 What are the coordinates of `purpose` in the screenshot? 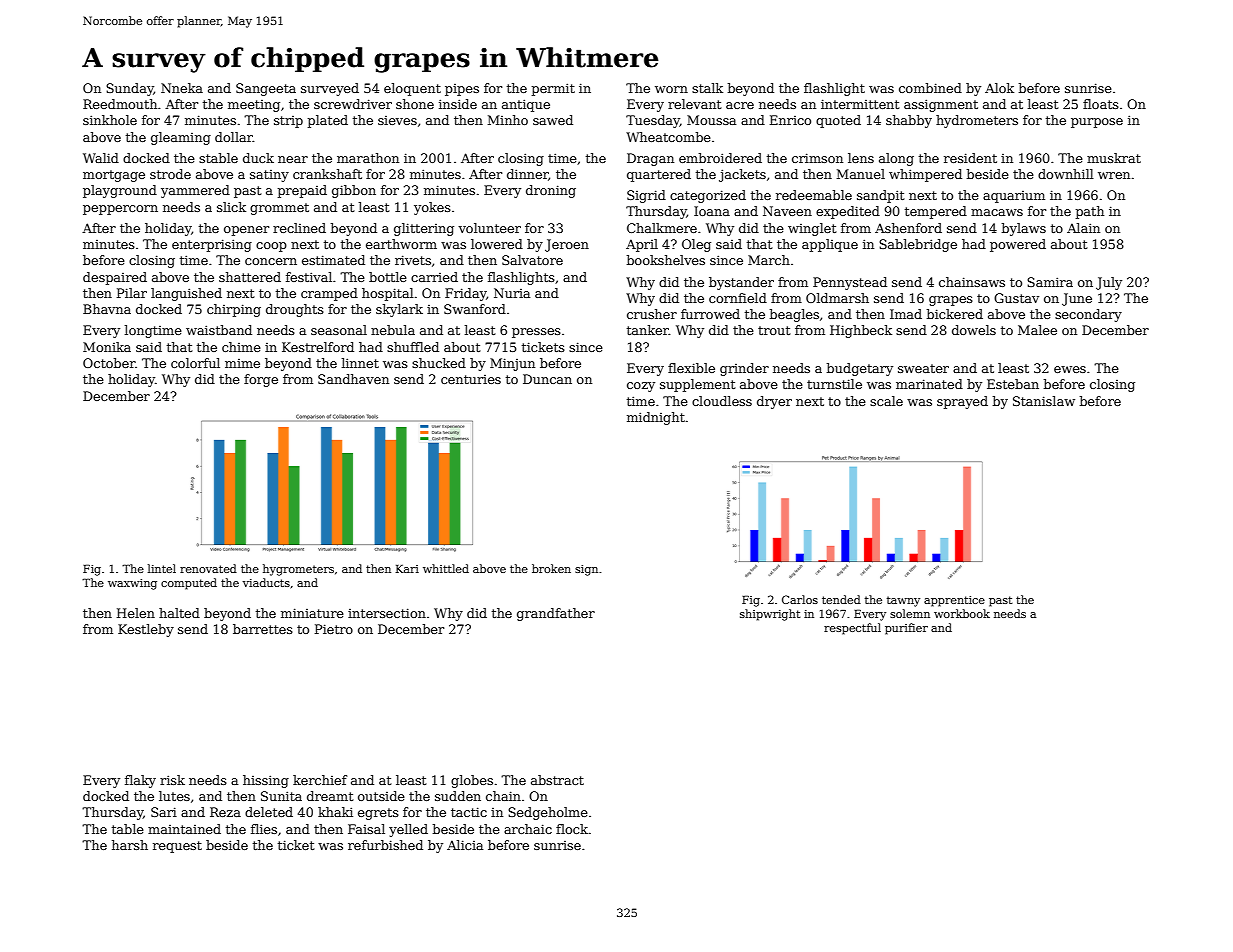 It's located at (1097, 123).
